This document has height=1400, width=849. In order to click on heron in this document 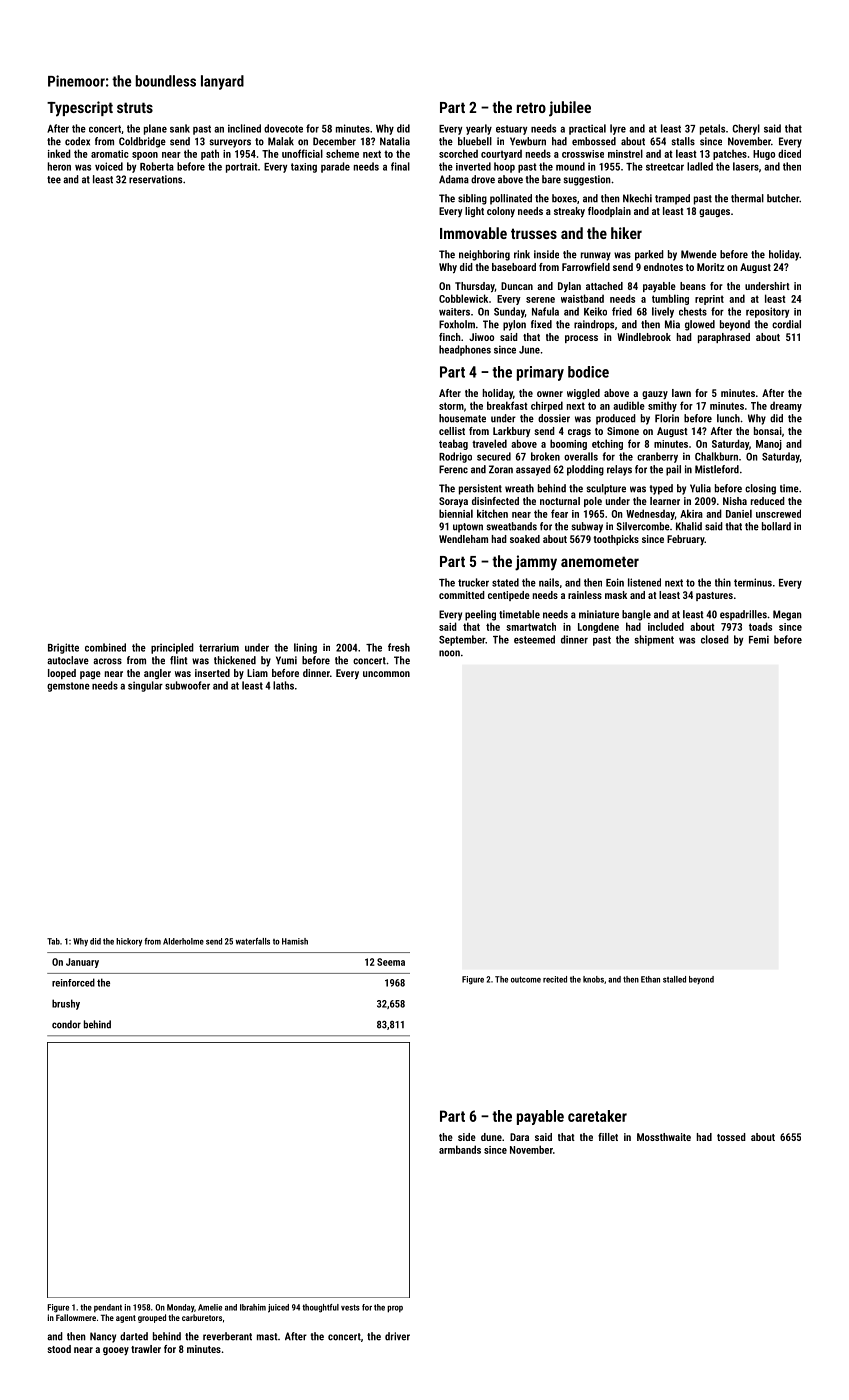, I will do `click(59, 166)`.
